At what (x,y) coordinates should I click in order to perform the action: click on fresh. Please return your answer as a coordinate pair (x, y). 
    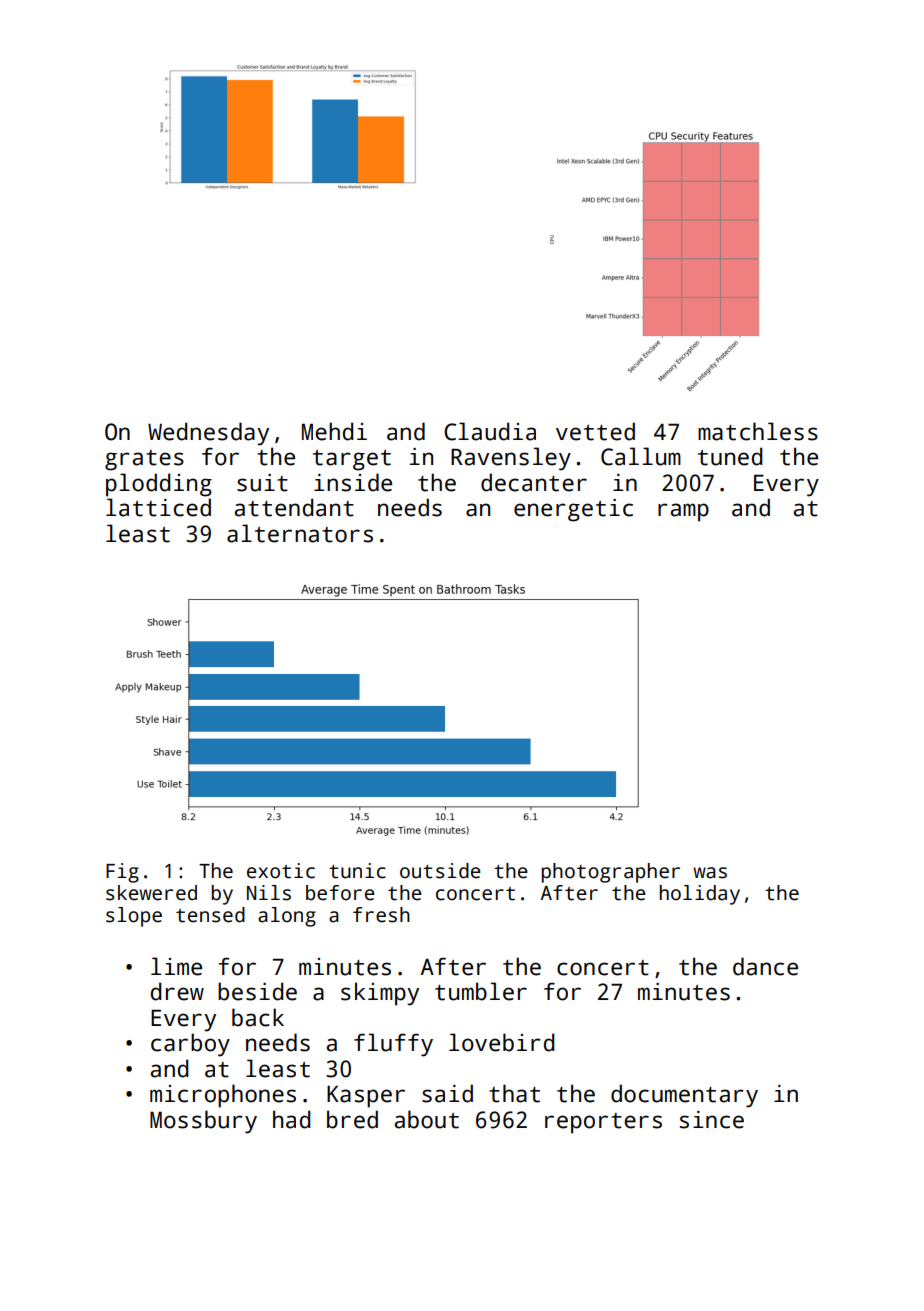
    Looking at the image, I should click on (381, 915).
